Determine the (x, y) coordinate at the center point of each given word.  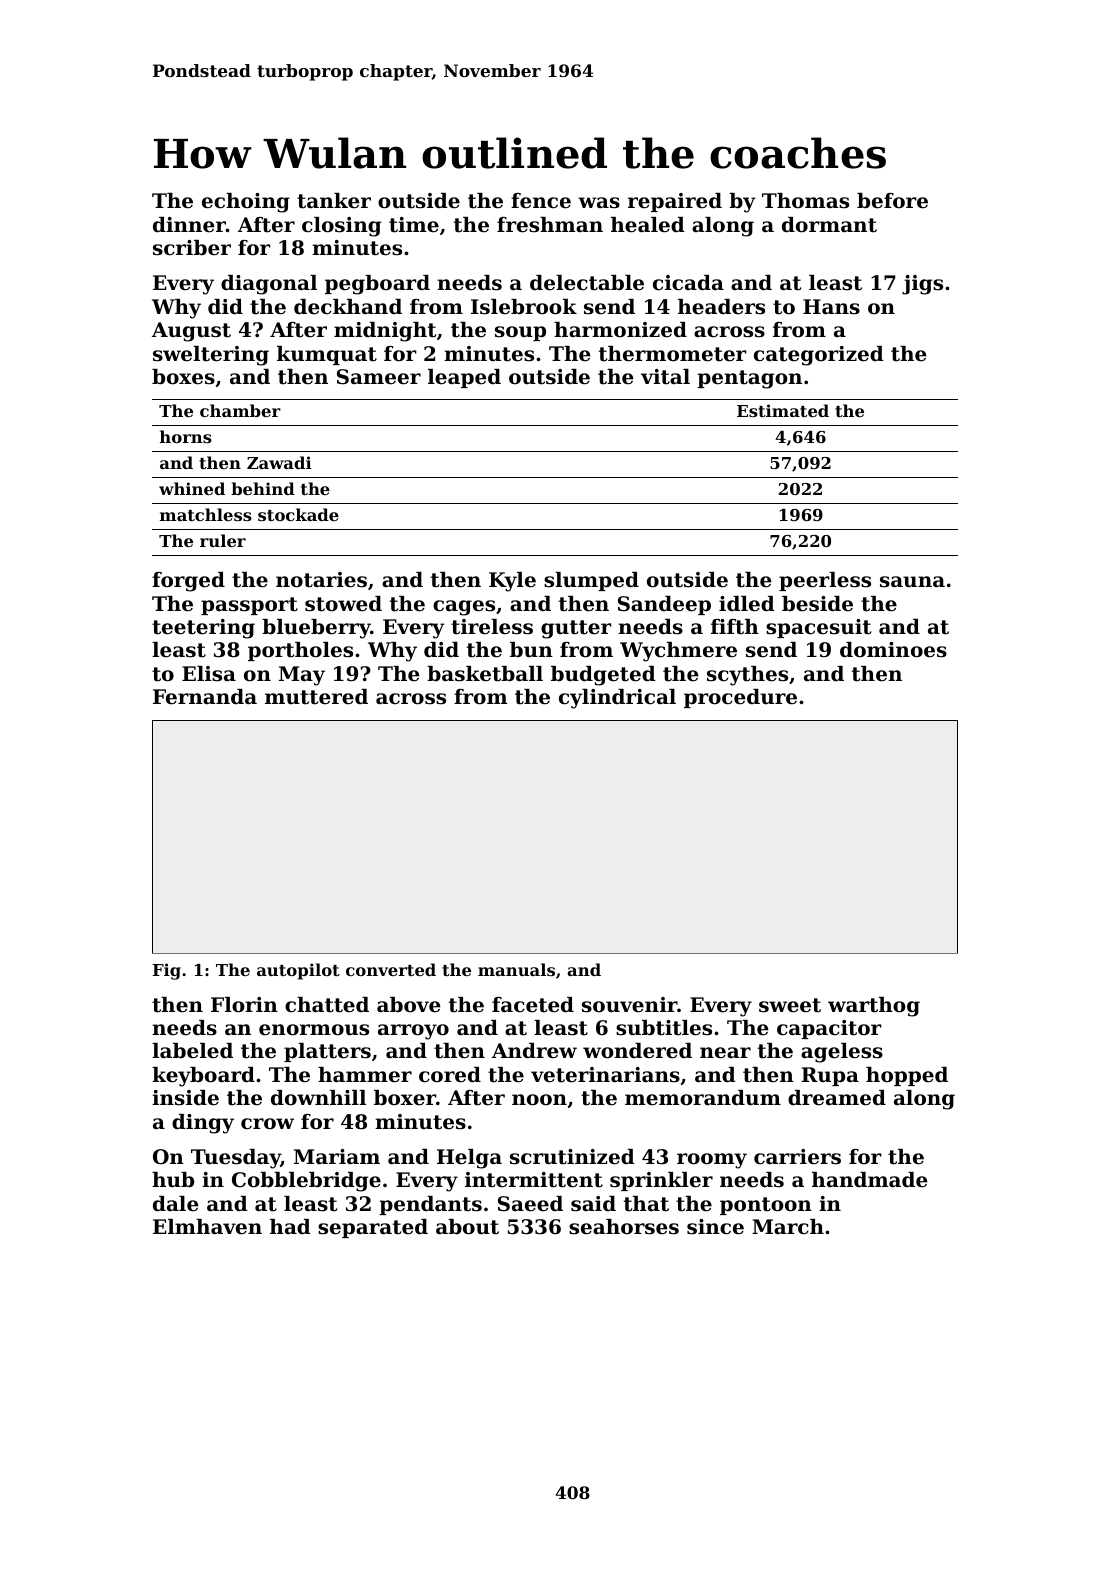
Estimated (783, 410)
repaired (675, 202)
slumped (591, 581)
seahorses (624, 1227)
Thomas (805, 201)
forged (188, 582)
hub (173, 1180)
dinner (189, 225)
